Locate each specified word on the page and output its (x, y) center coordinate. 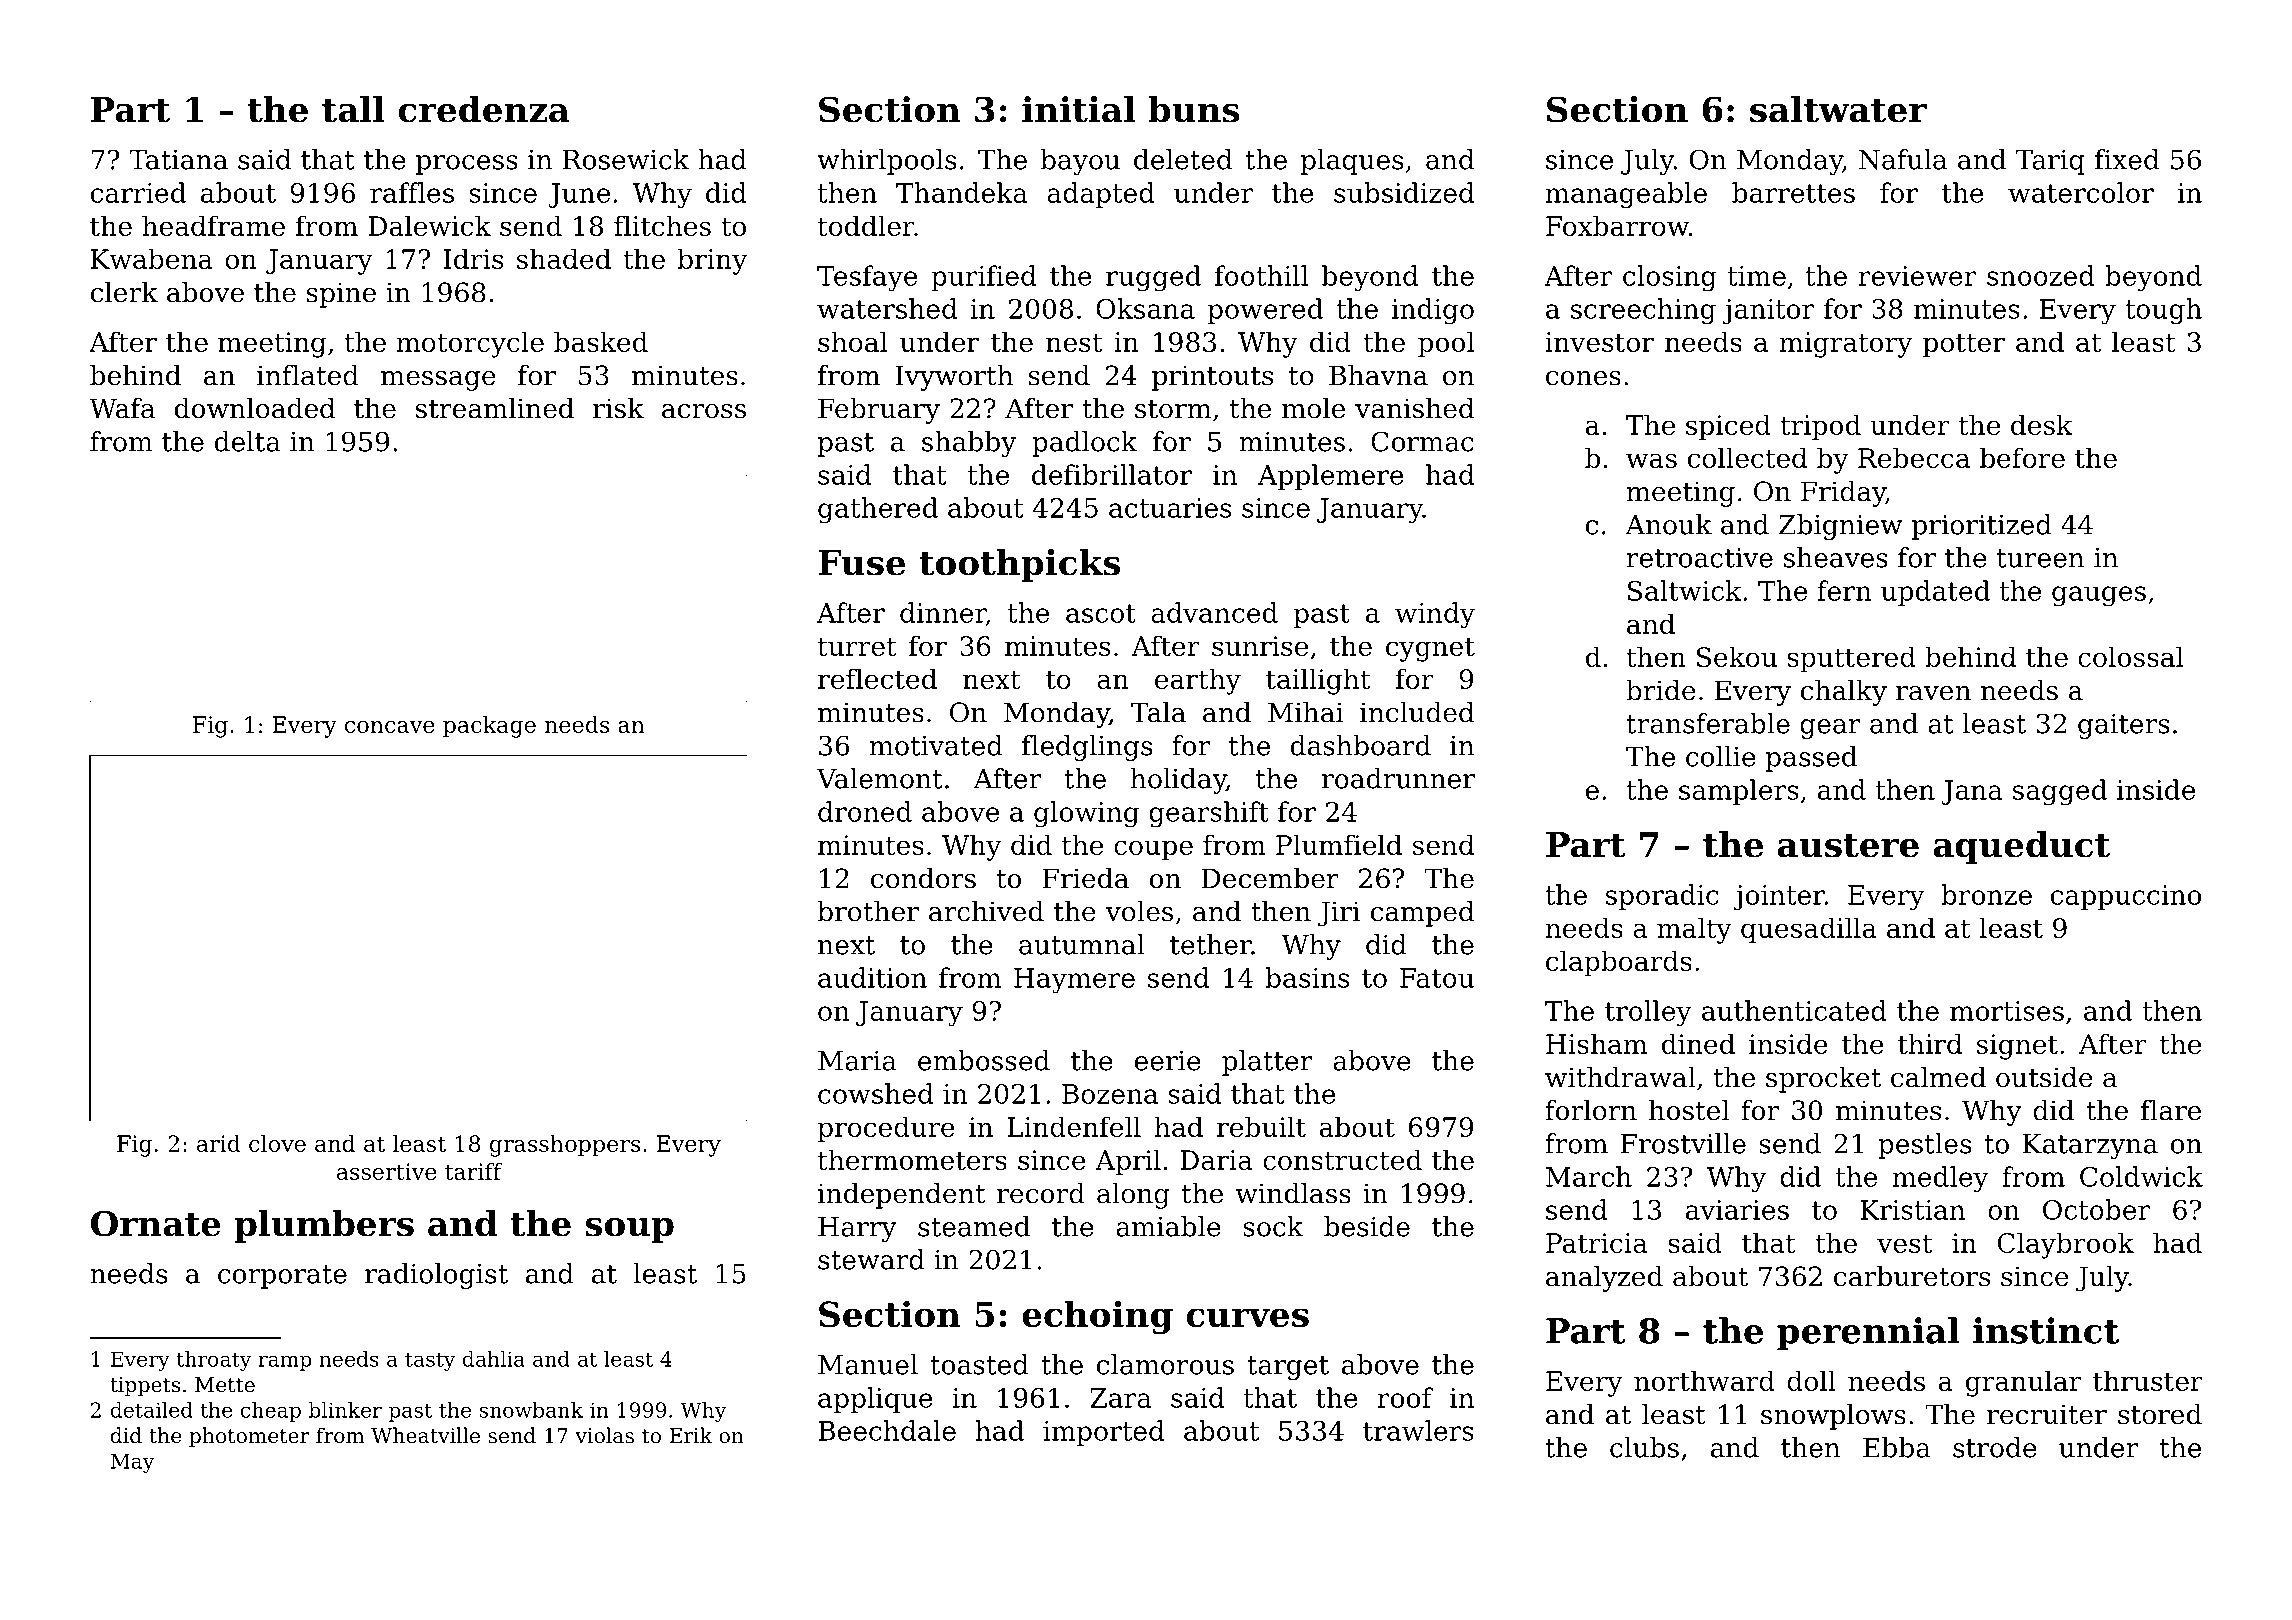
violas (604, 1435)
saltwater (1838, 109)
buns (1194, 109)
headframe (213, 225)
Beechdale (887, 1430)
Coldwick (2141, 1176)
